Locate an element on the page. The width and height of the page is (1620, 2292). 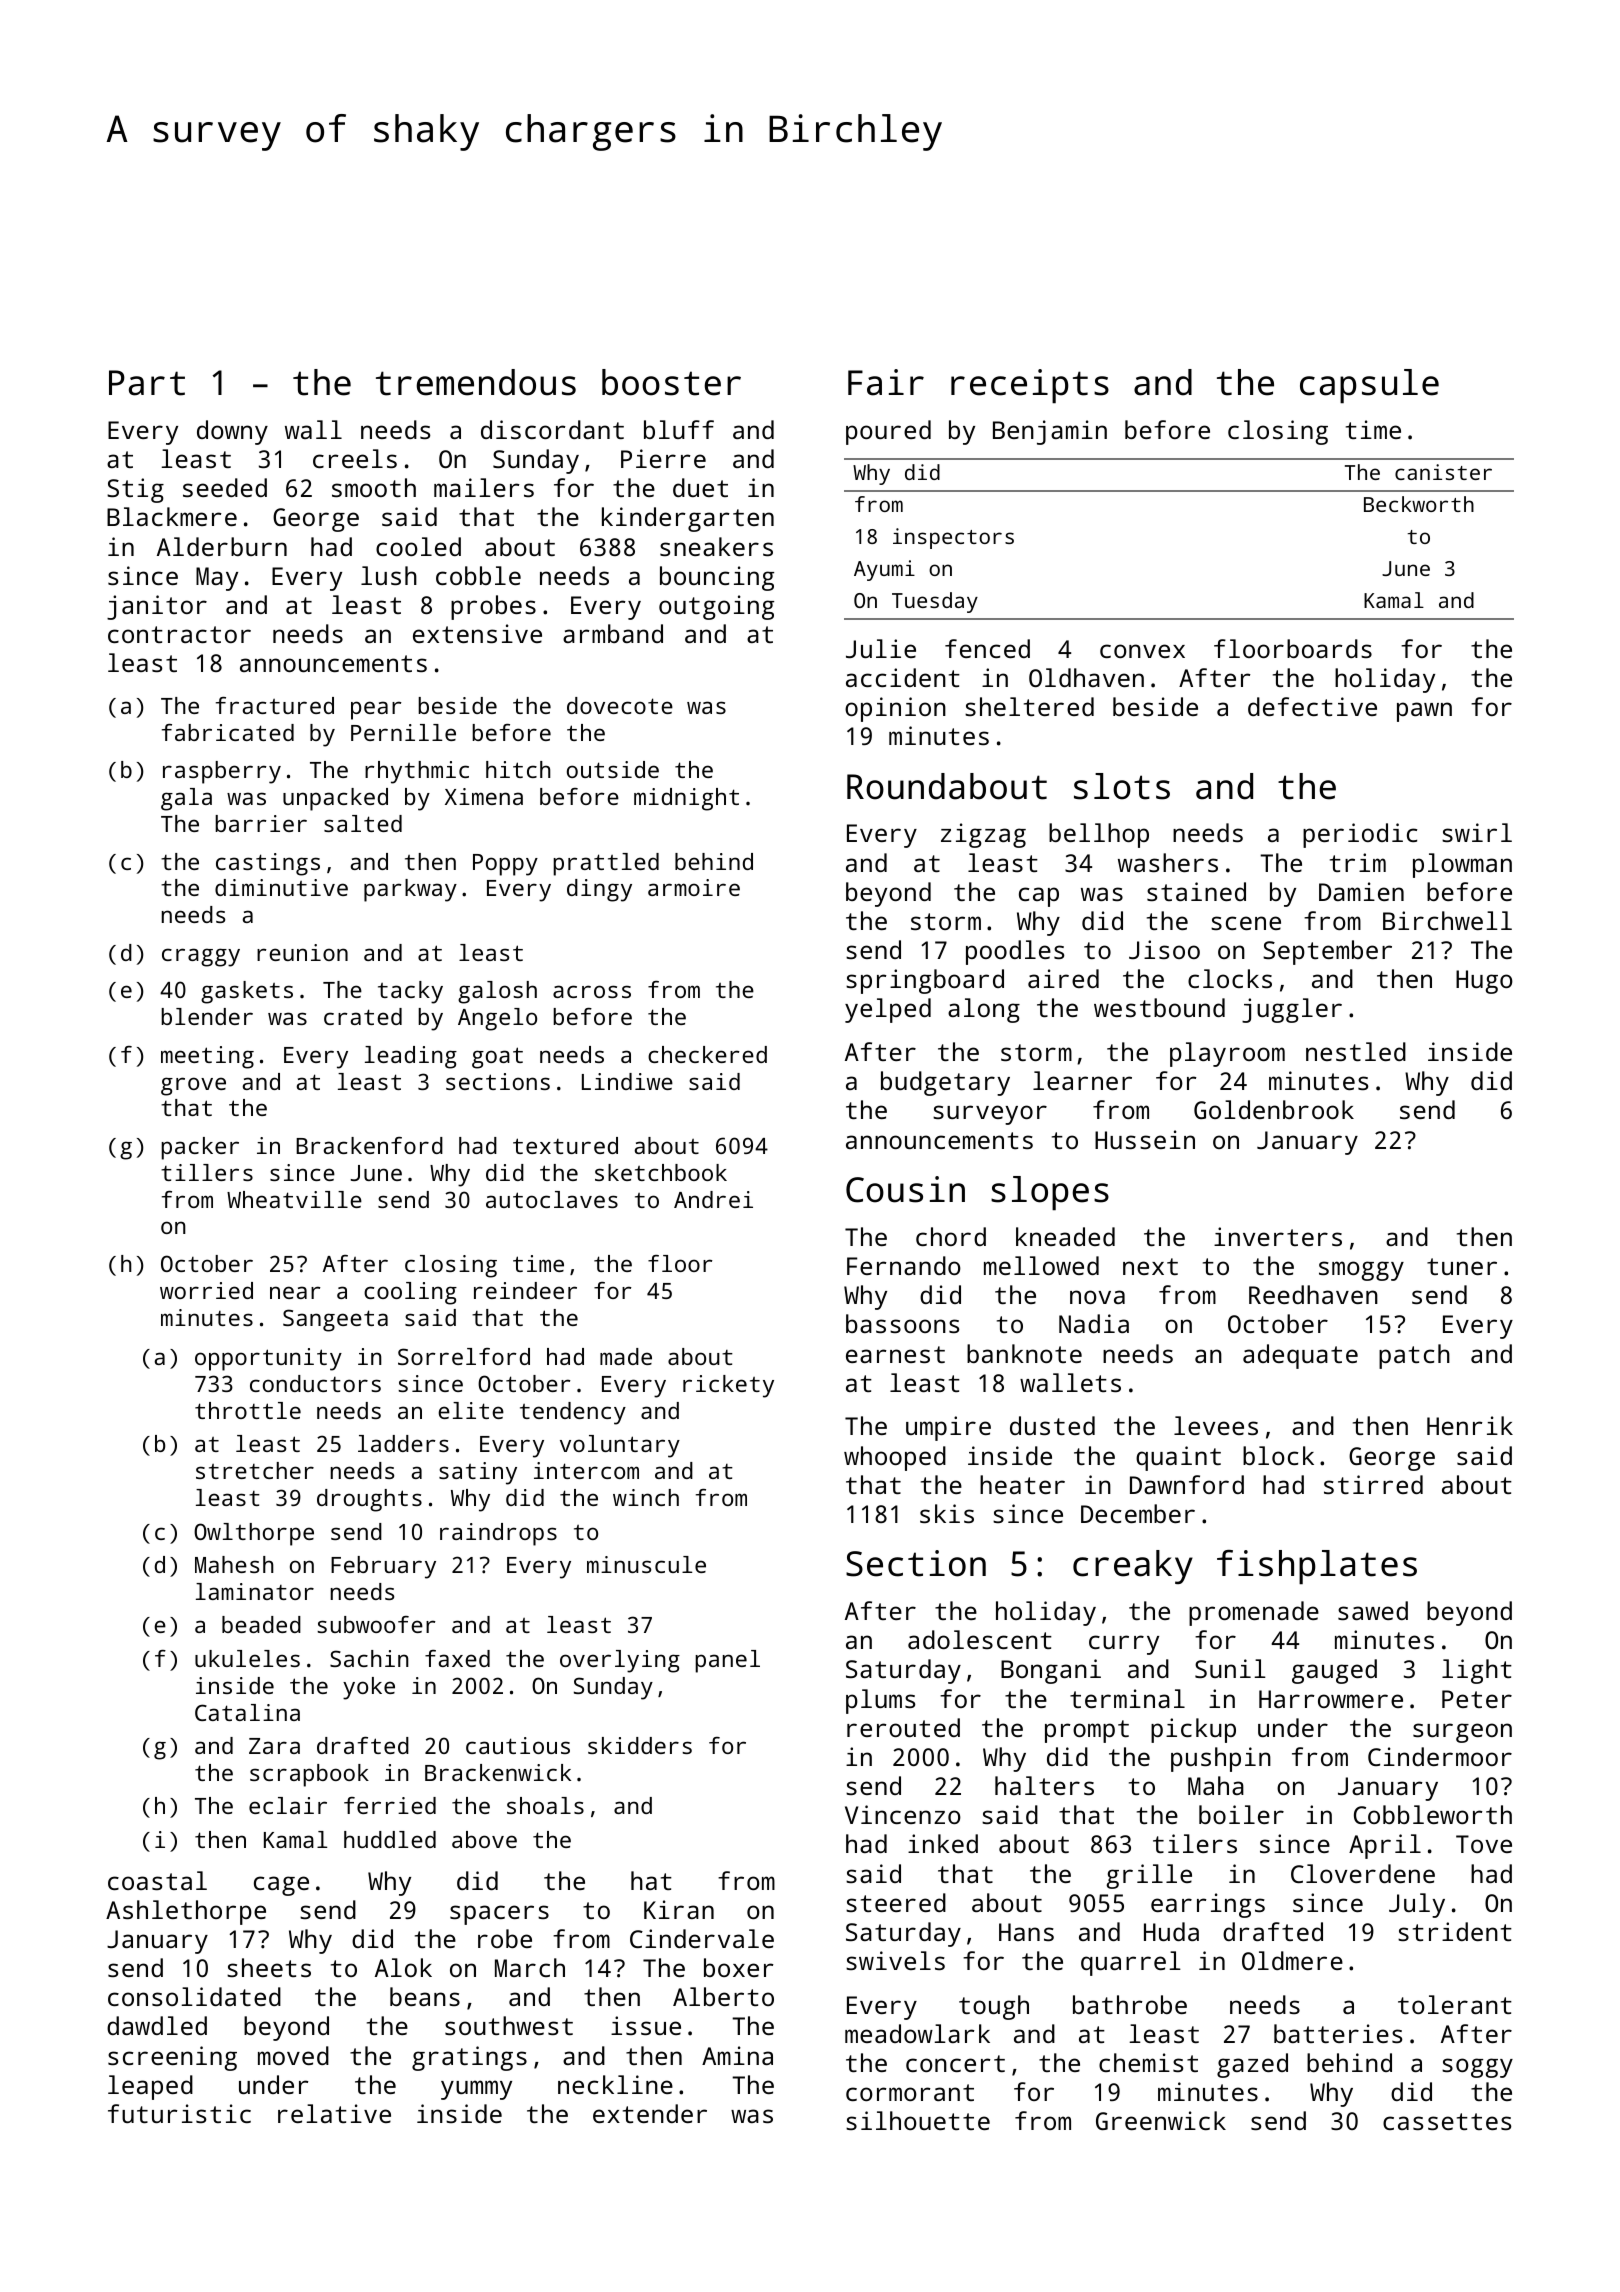
quaint is located at coordinates (1178, 1458).
